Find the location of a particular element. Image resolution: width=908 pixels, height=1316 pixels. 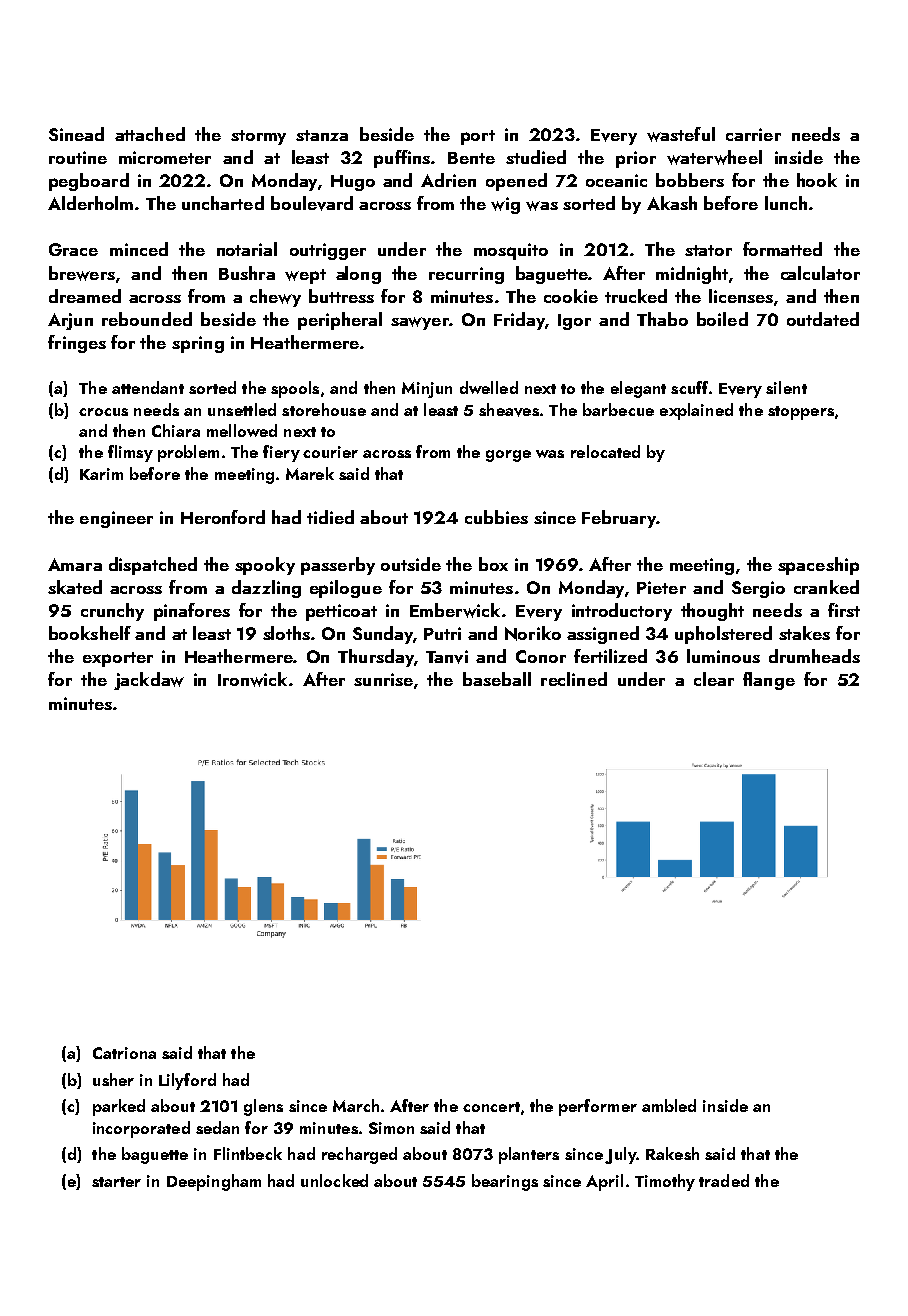

attached is located at coordinates (150, 134).
